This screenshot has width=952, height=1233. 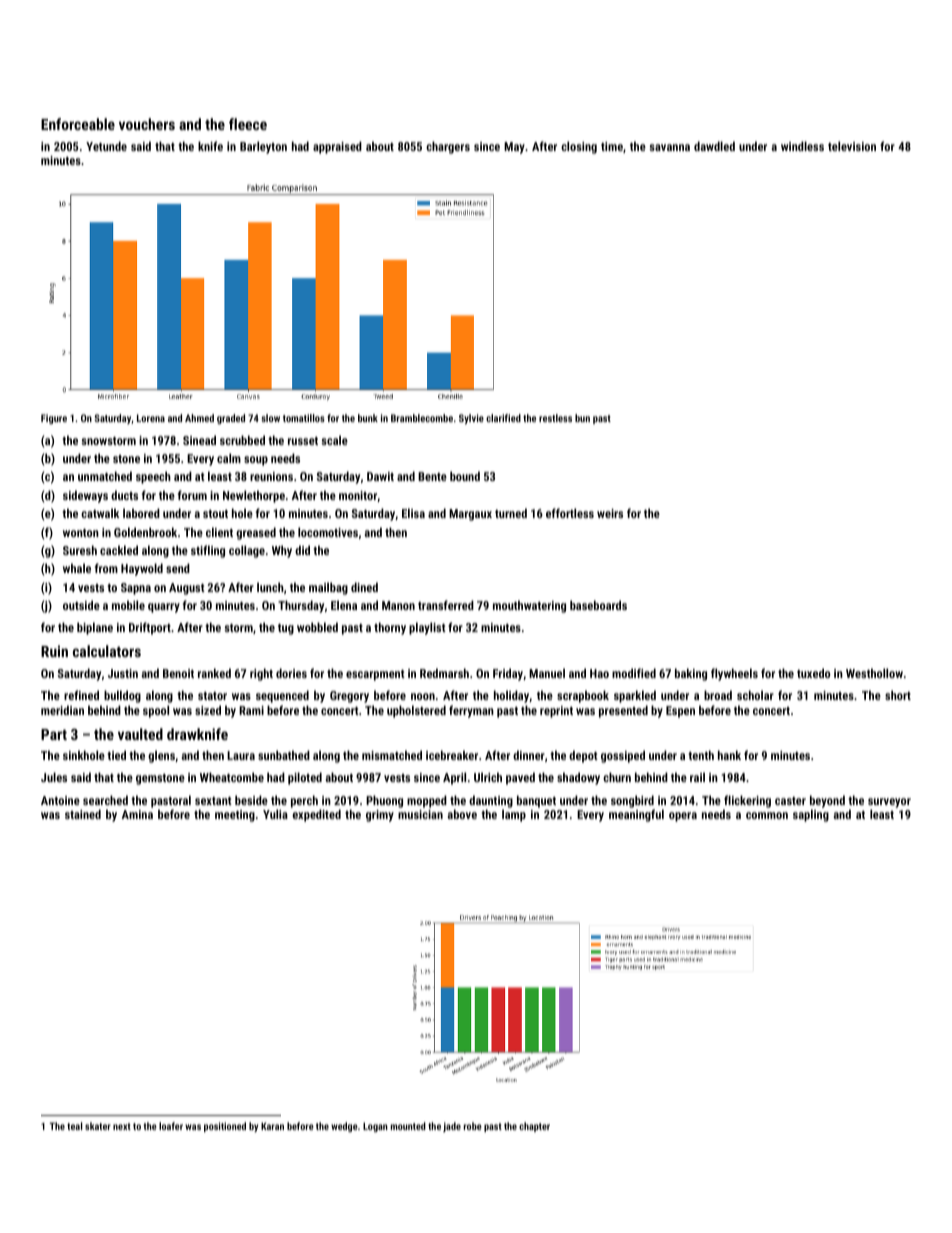 I want to click on lamp, so click(x=514, y=815).
